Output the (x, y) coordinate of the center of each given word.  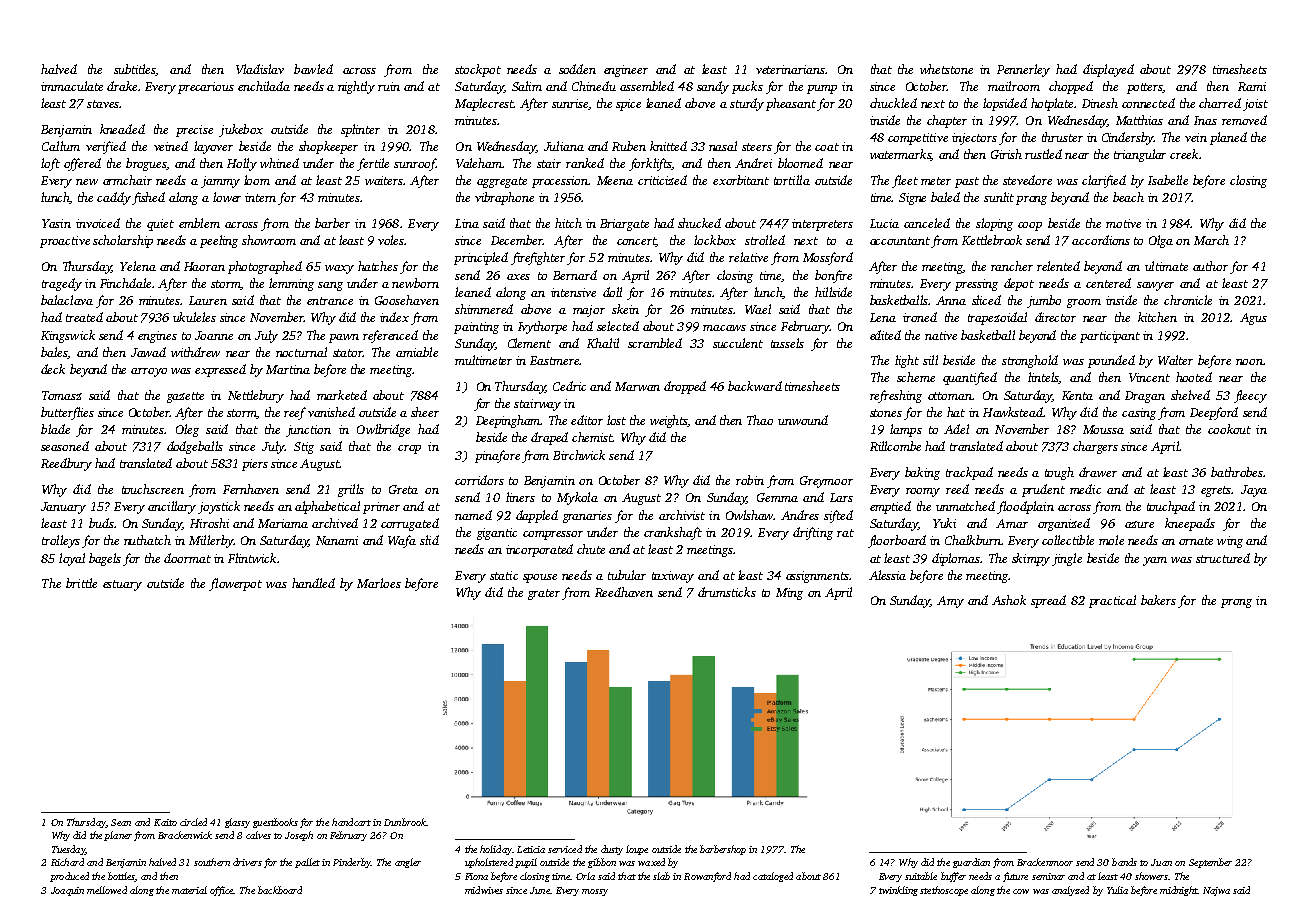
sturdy (747, 104)
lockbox (715, 240)
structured (1223, 558)
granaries (587, 517)
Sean (121, 822)
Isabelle (1168, 180)
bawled (313, 69)
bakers (1158, 600)
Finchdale (125, 283)
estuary (122, 585)
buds (101, 523)
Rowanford (707, 877)
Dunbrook (405, 822)
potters (1145, 88)
